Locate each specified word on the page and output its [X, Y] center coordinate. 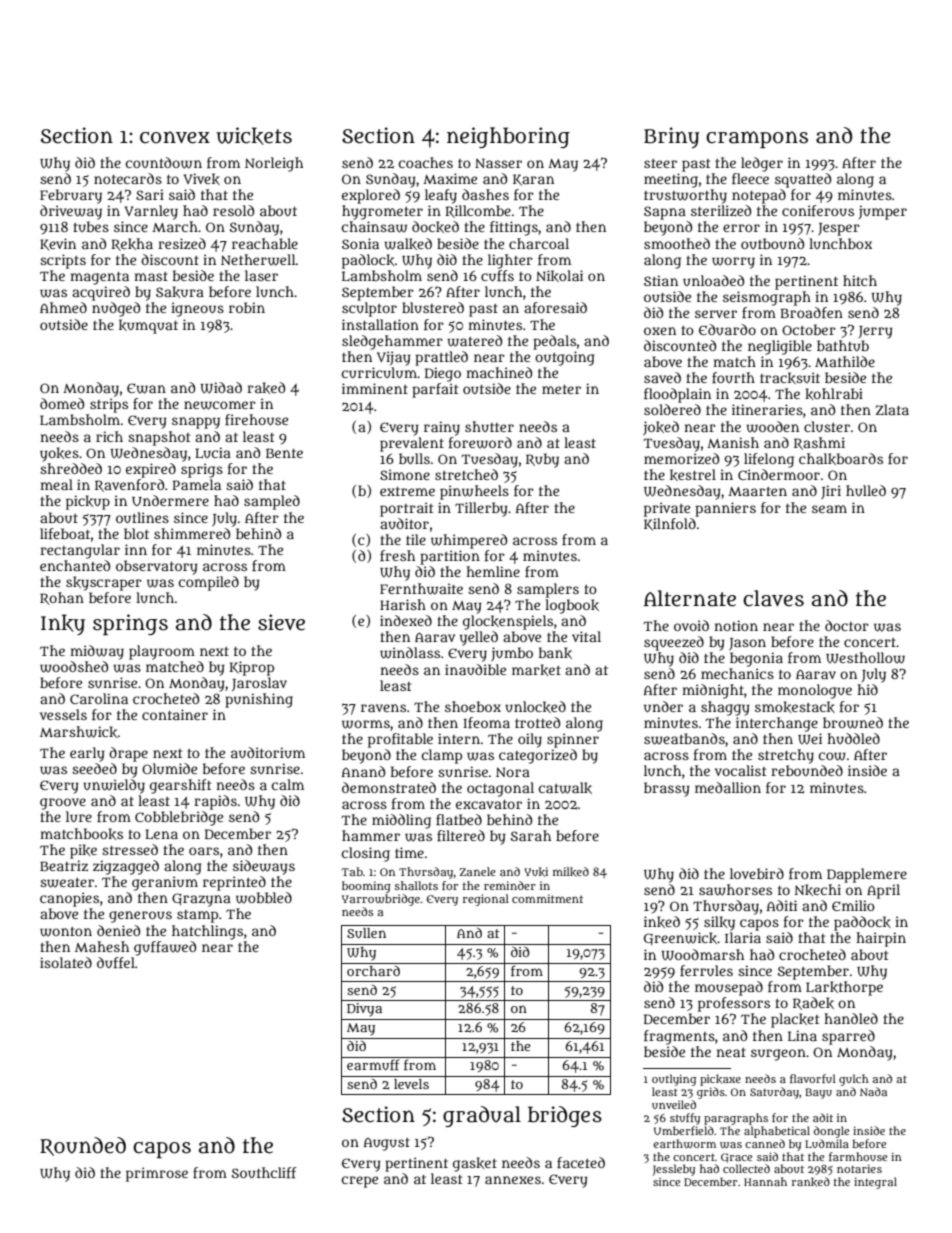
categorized [538, 756]
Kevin [58, 244]
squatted [803, 180]
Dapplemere [867, 875]
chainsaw [374, 227]
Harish [403, 604]
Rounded [83, 1146]
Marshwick [78, 732]
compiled [209, 583]
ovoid [691, 625]
